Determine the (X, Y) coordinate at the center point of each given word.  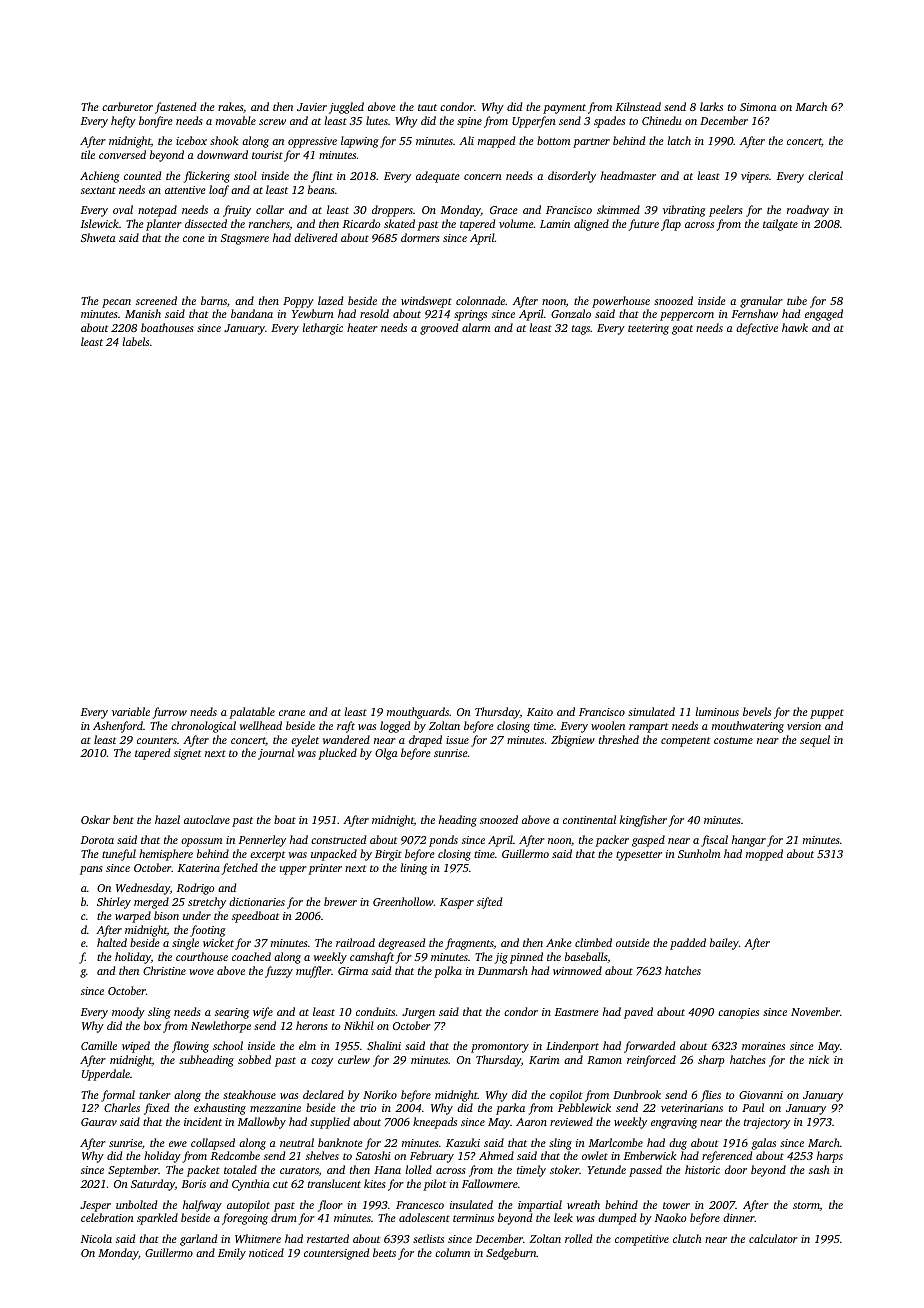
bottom (553, 140)
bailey (724, 944)
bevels (757, 711)
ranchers (269, 224)
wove (201, 972)
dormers (420, 237)
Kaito (540, 712)
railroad (355, 942)
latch (679, 140)
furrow (170, 713)
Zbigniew (573, 741)
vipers (755, 177)
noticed (266, 1252)
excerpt (267, 856)
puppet (827, 714)
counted (142, 175)
